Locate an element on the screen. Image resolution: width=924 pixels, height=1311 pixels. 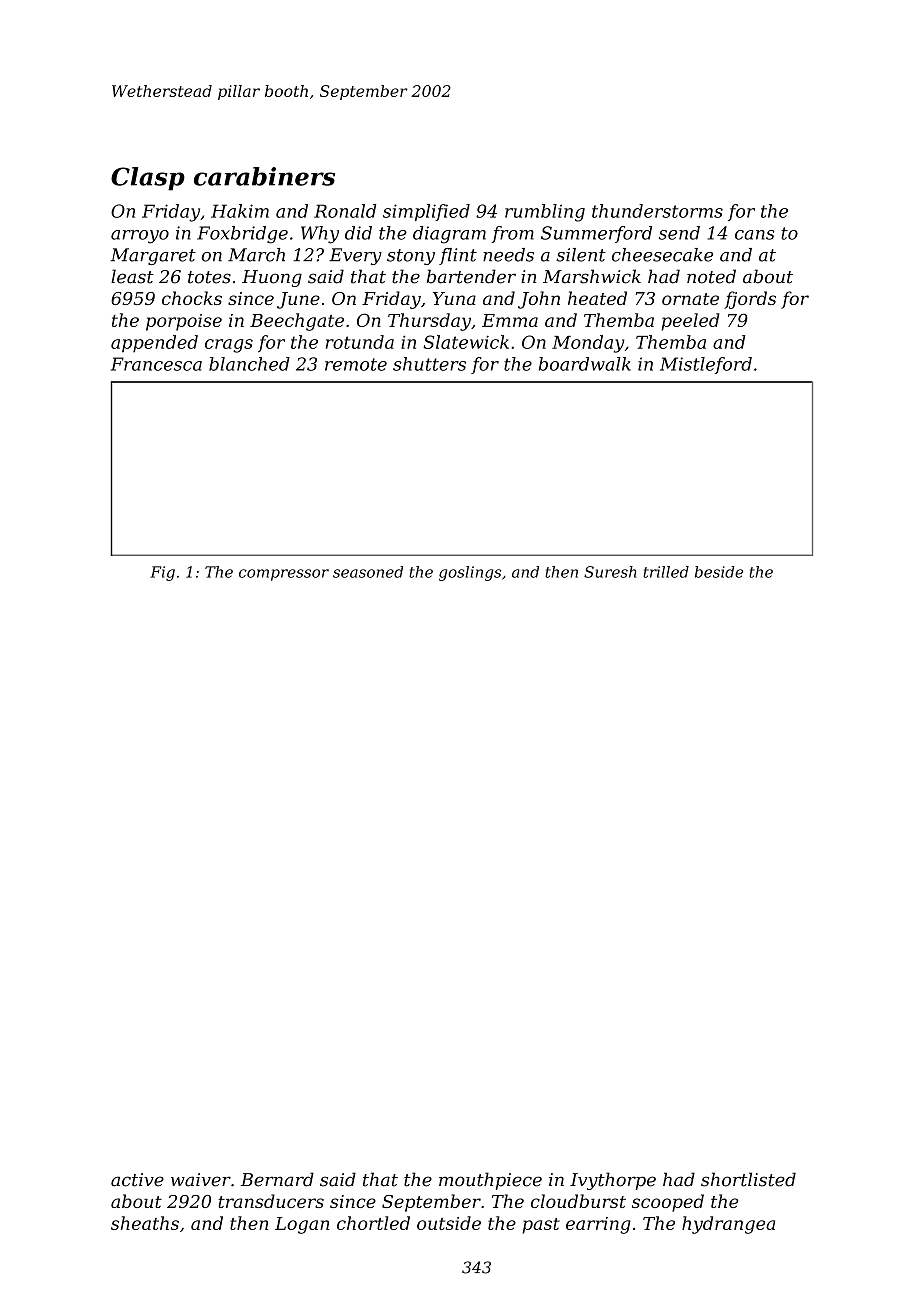
Suresh is located at coordinates (610, 572).
